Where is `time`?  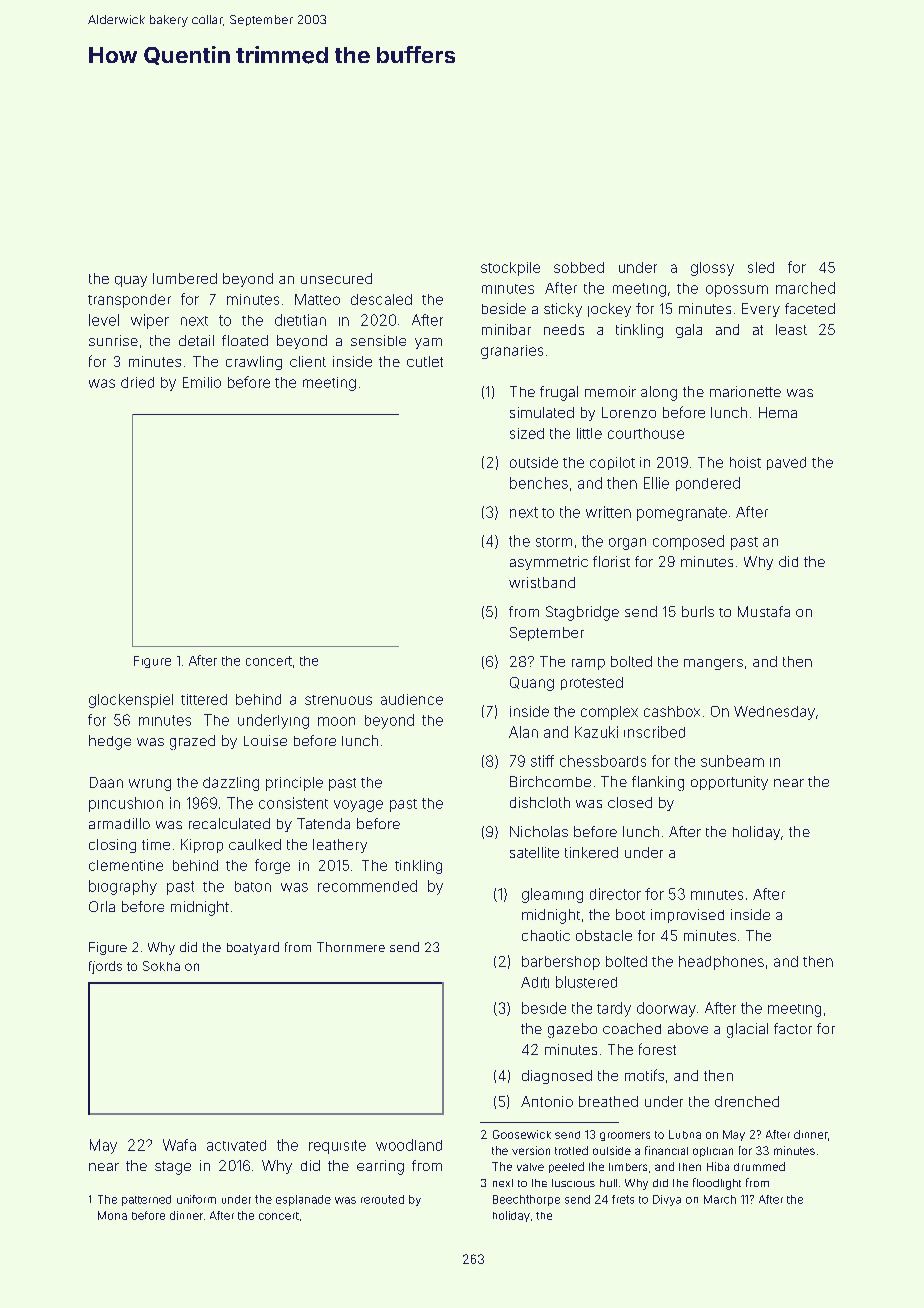
time is located at coordinates (156, 844).
